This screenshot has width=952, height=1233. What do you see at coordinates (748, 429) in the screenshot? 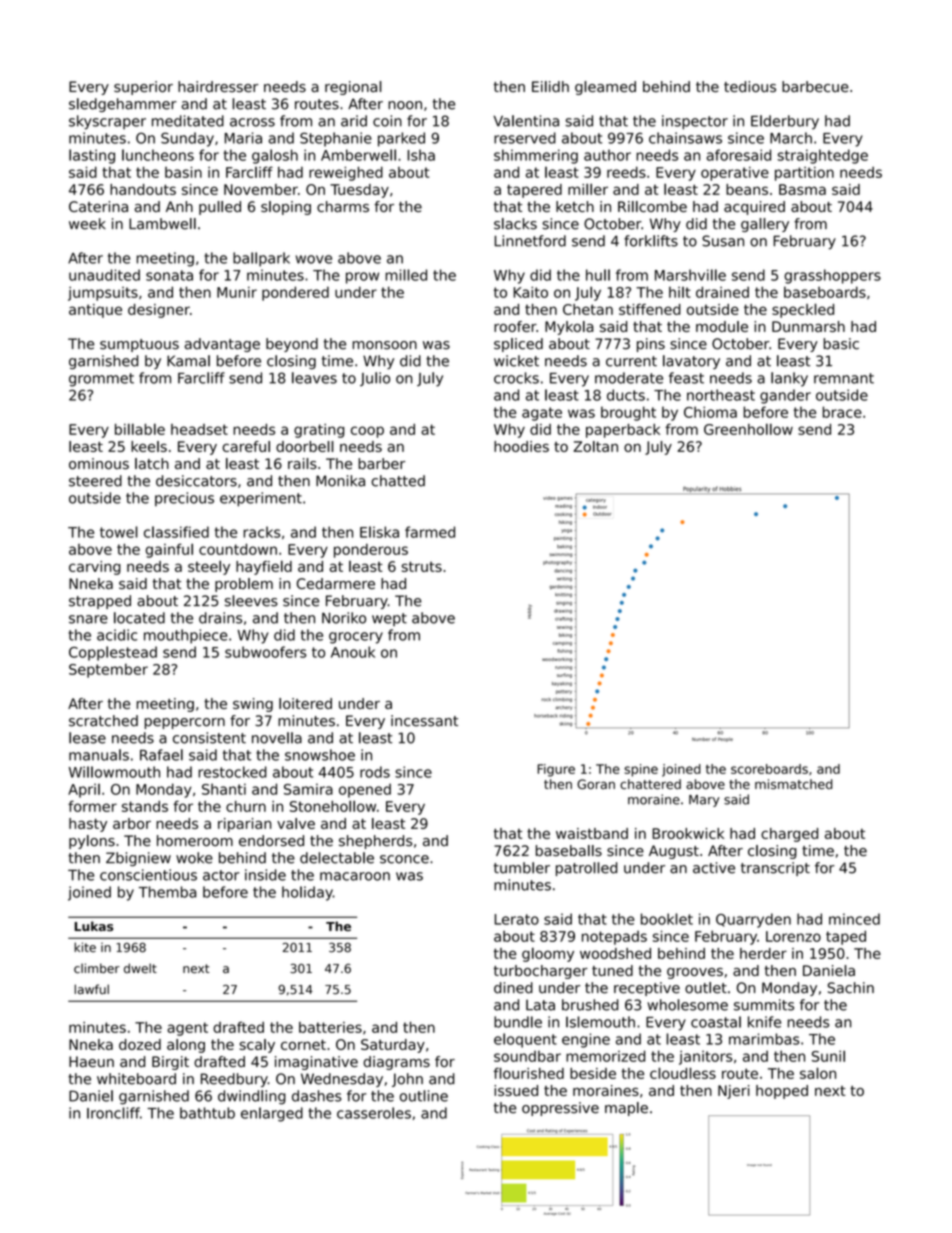
I see `Greenhollow` at bounding box center [748, 429].
